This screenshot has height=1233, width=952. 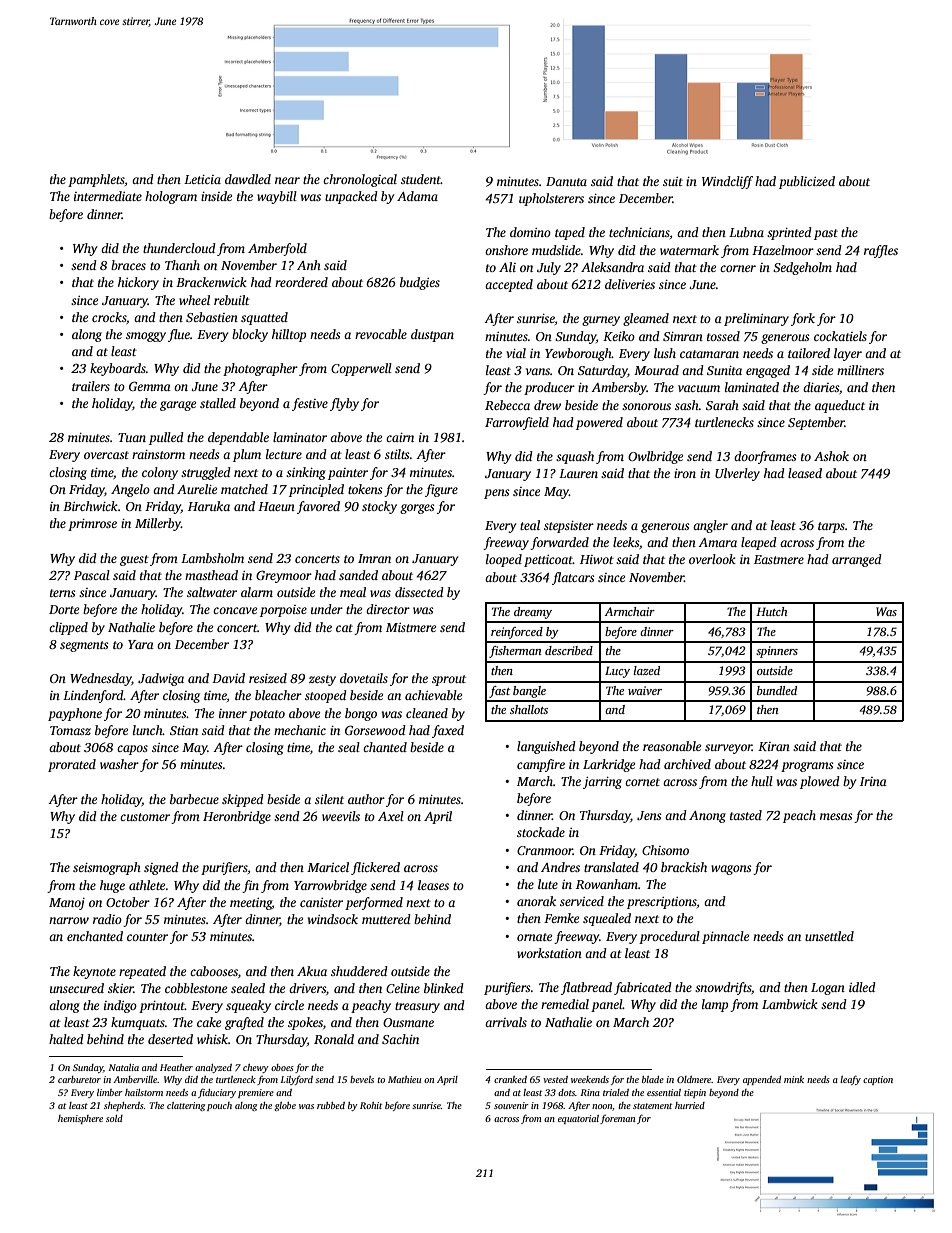 I want to click on vacuum, so click(x=699, y=388).
